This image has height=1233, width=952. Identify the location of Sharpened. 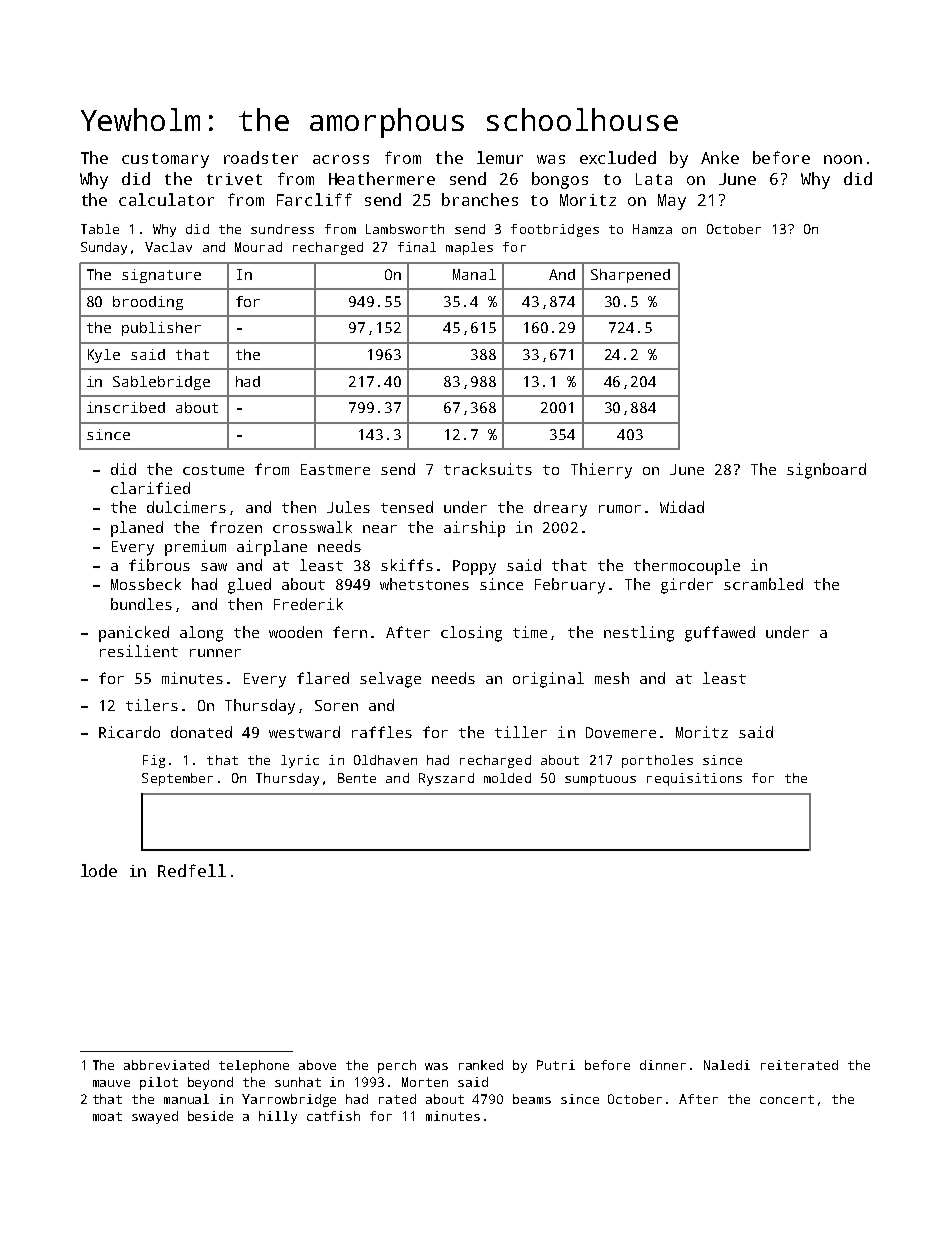
(630, 276).
